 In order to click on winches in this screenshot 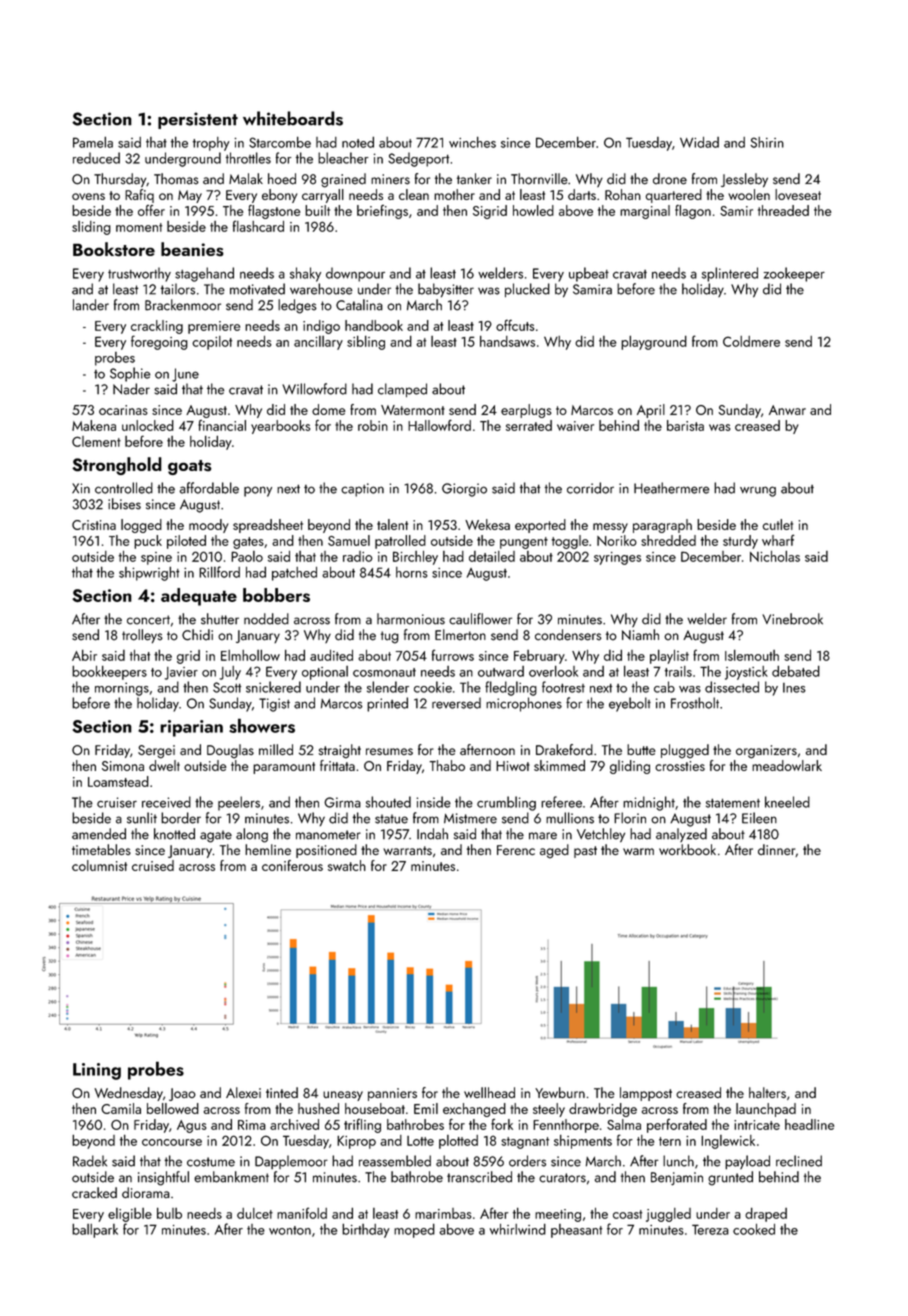, I will do `click(472, 142)`.
